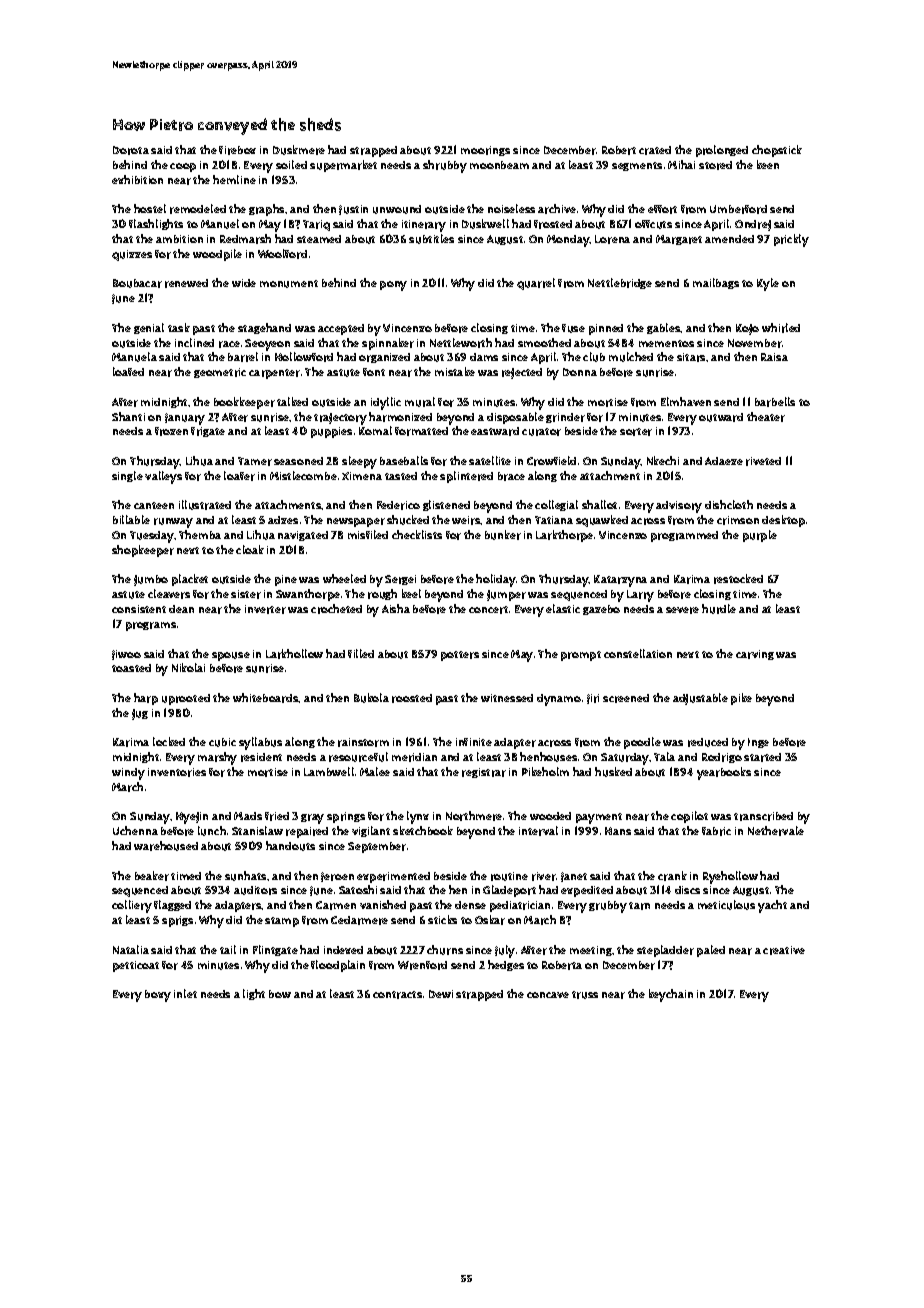 The width and height of the screenshot is (924, 1308). Describe the element at coordinates (553, 224) in the screenshot. I see `frosted` at that location.
